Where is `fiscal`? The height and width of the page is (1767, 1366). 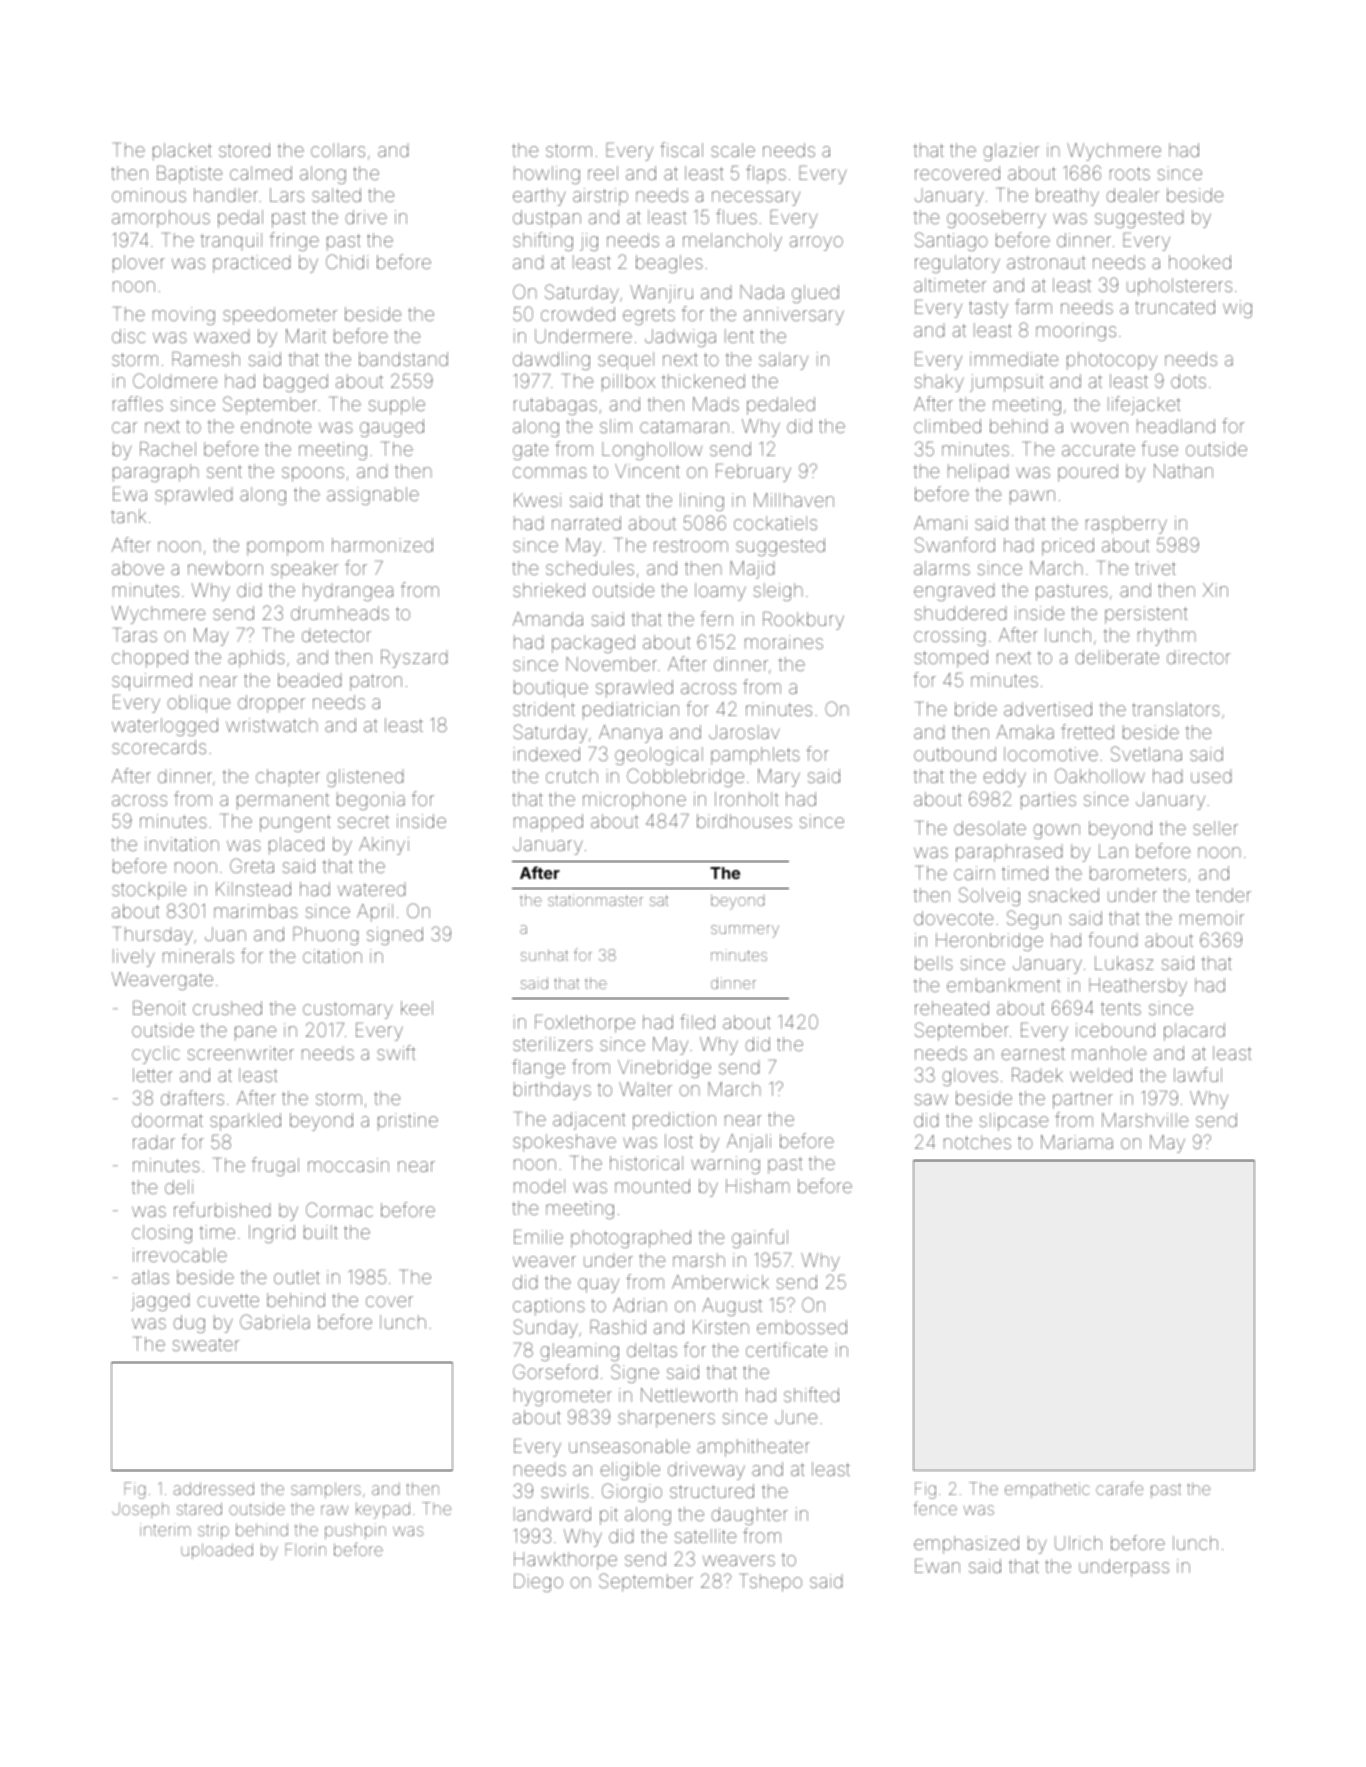
fiscal is located at coordinates (681, 149).
